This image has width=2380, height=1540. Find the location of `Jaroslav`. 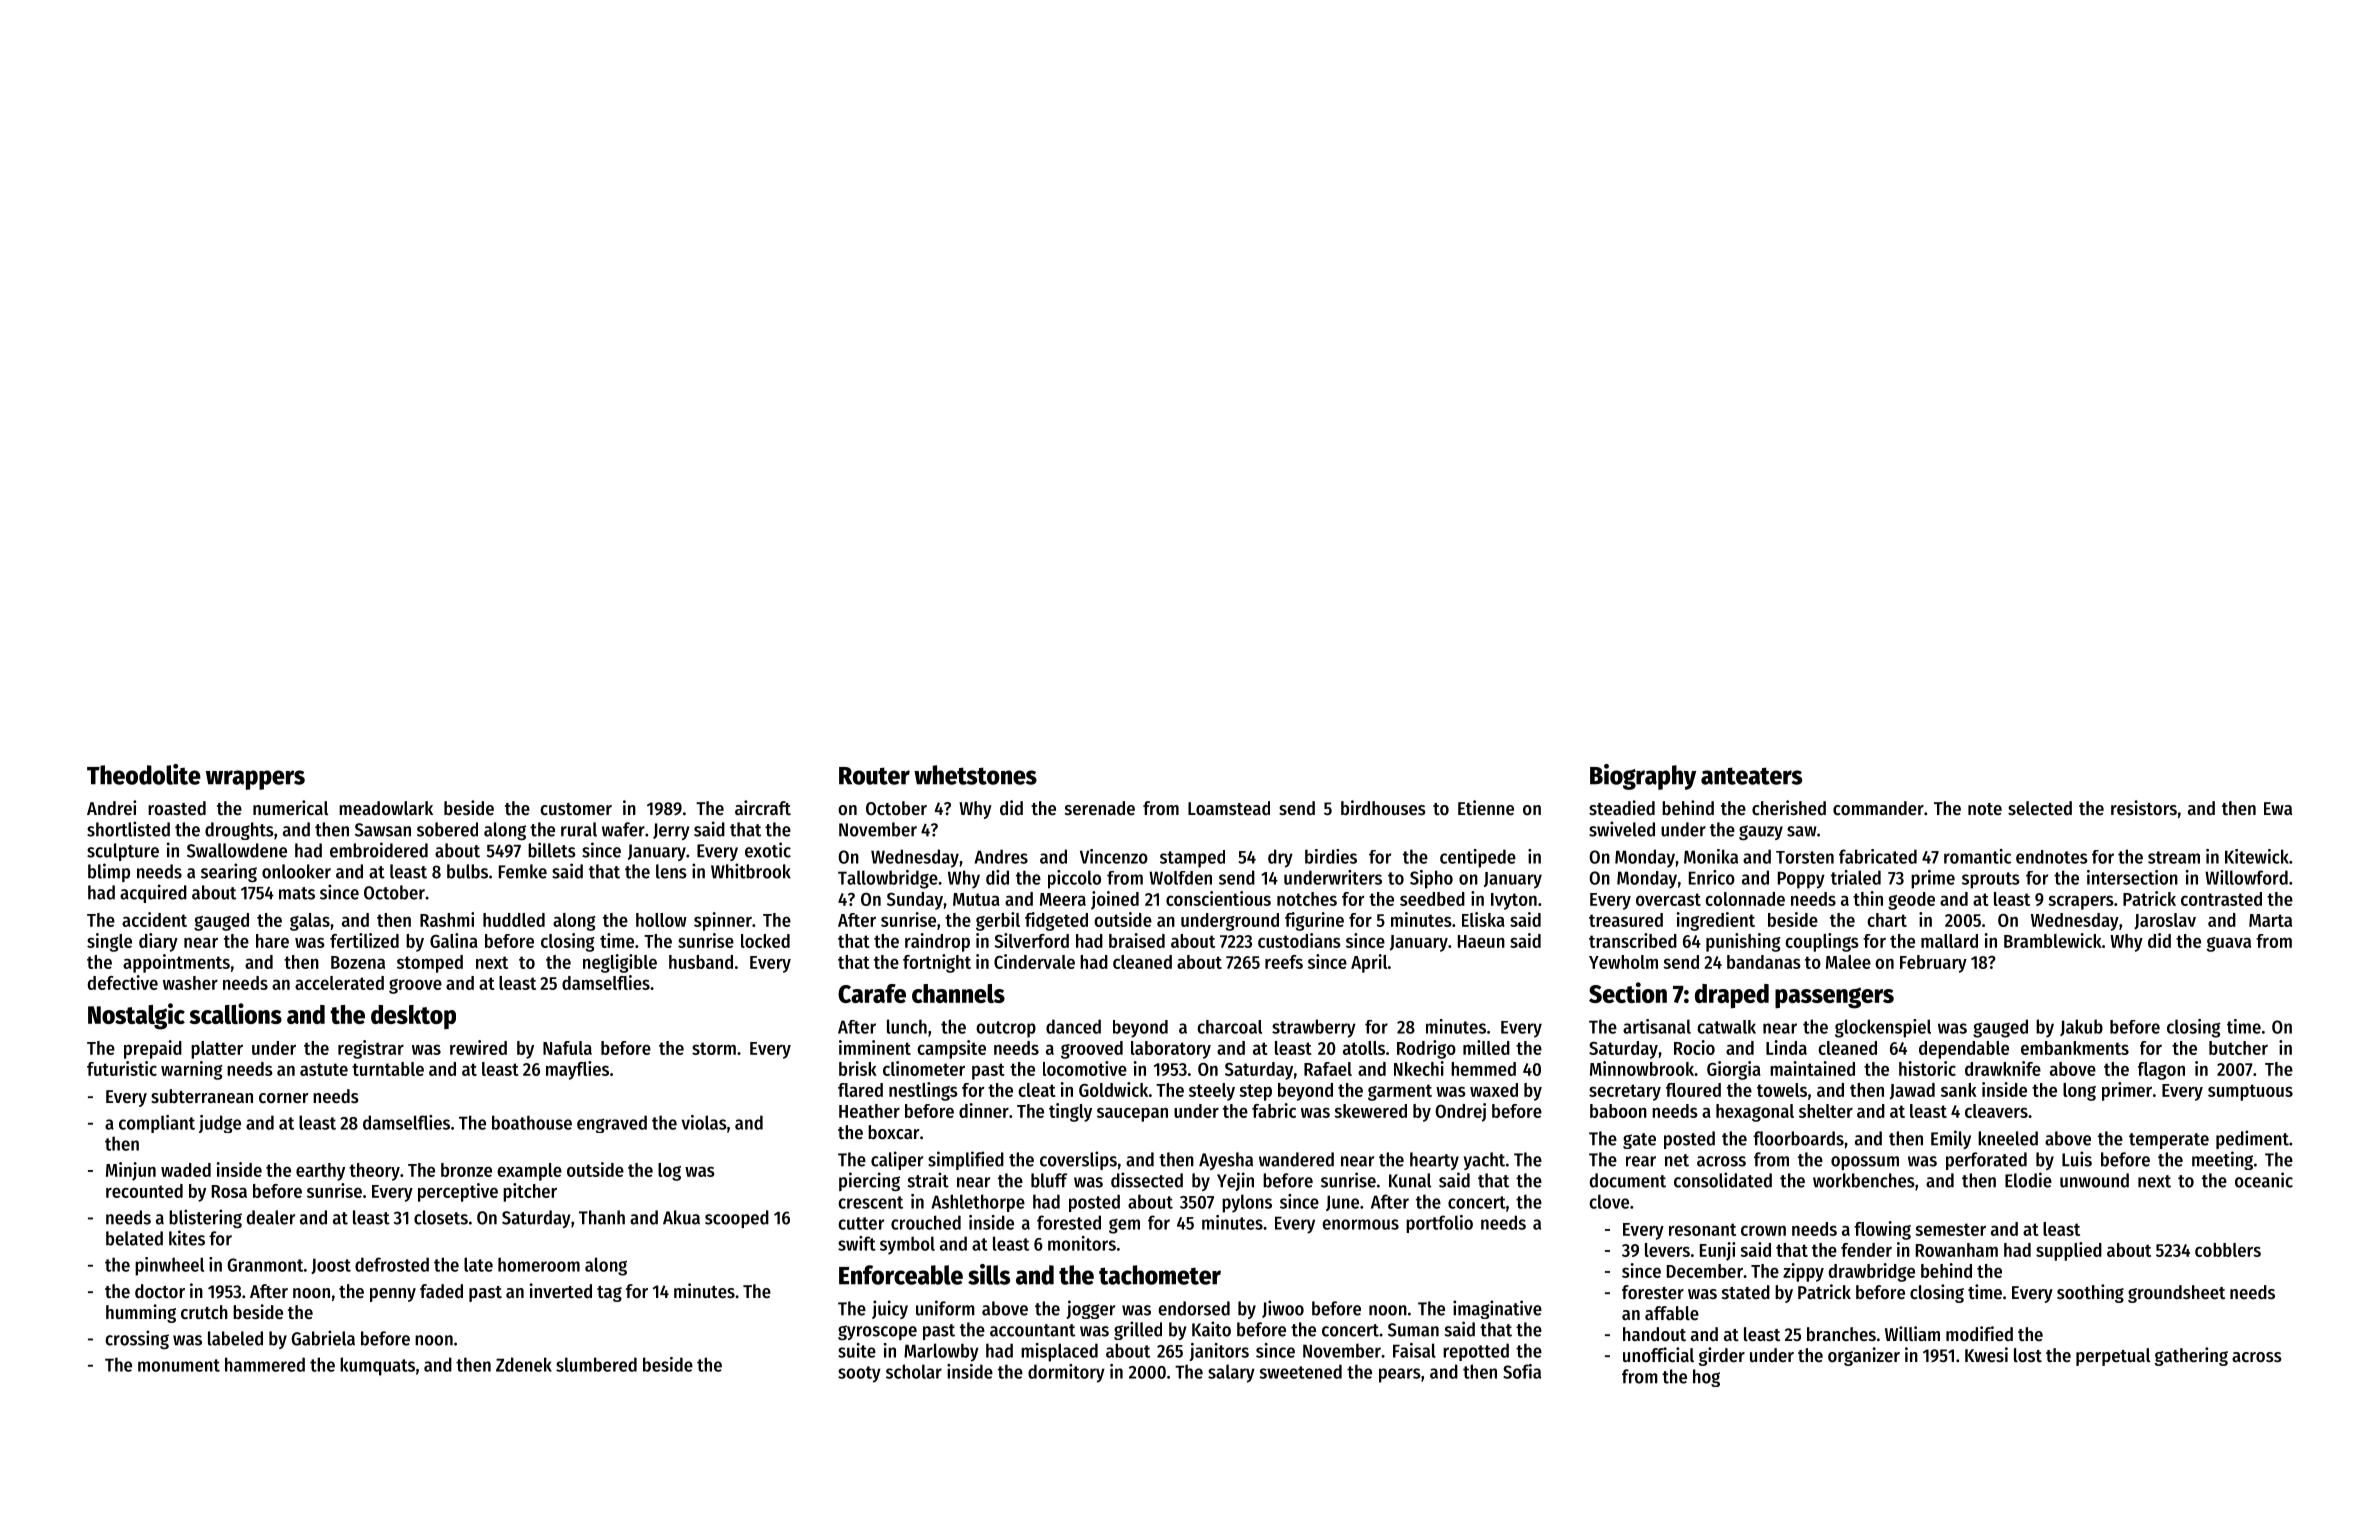

Jaroslav is located at coordinates (2165, 921).
